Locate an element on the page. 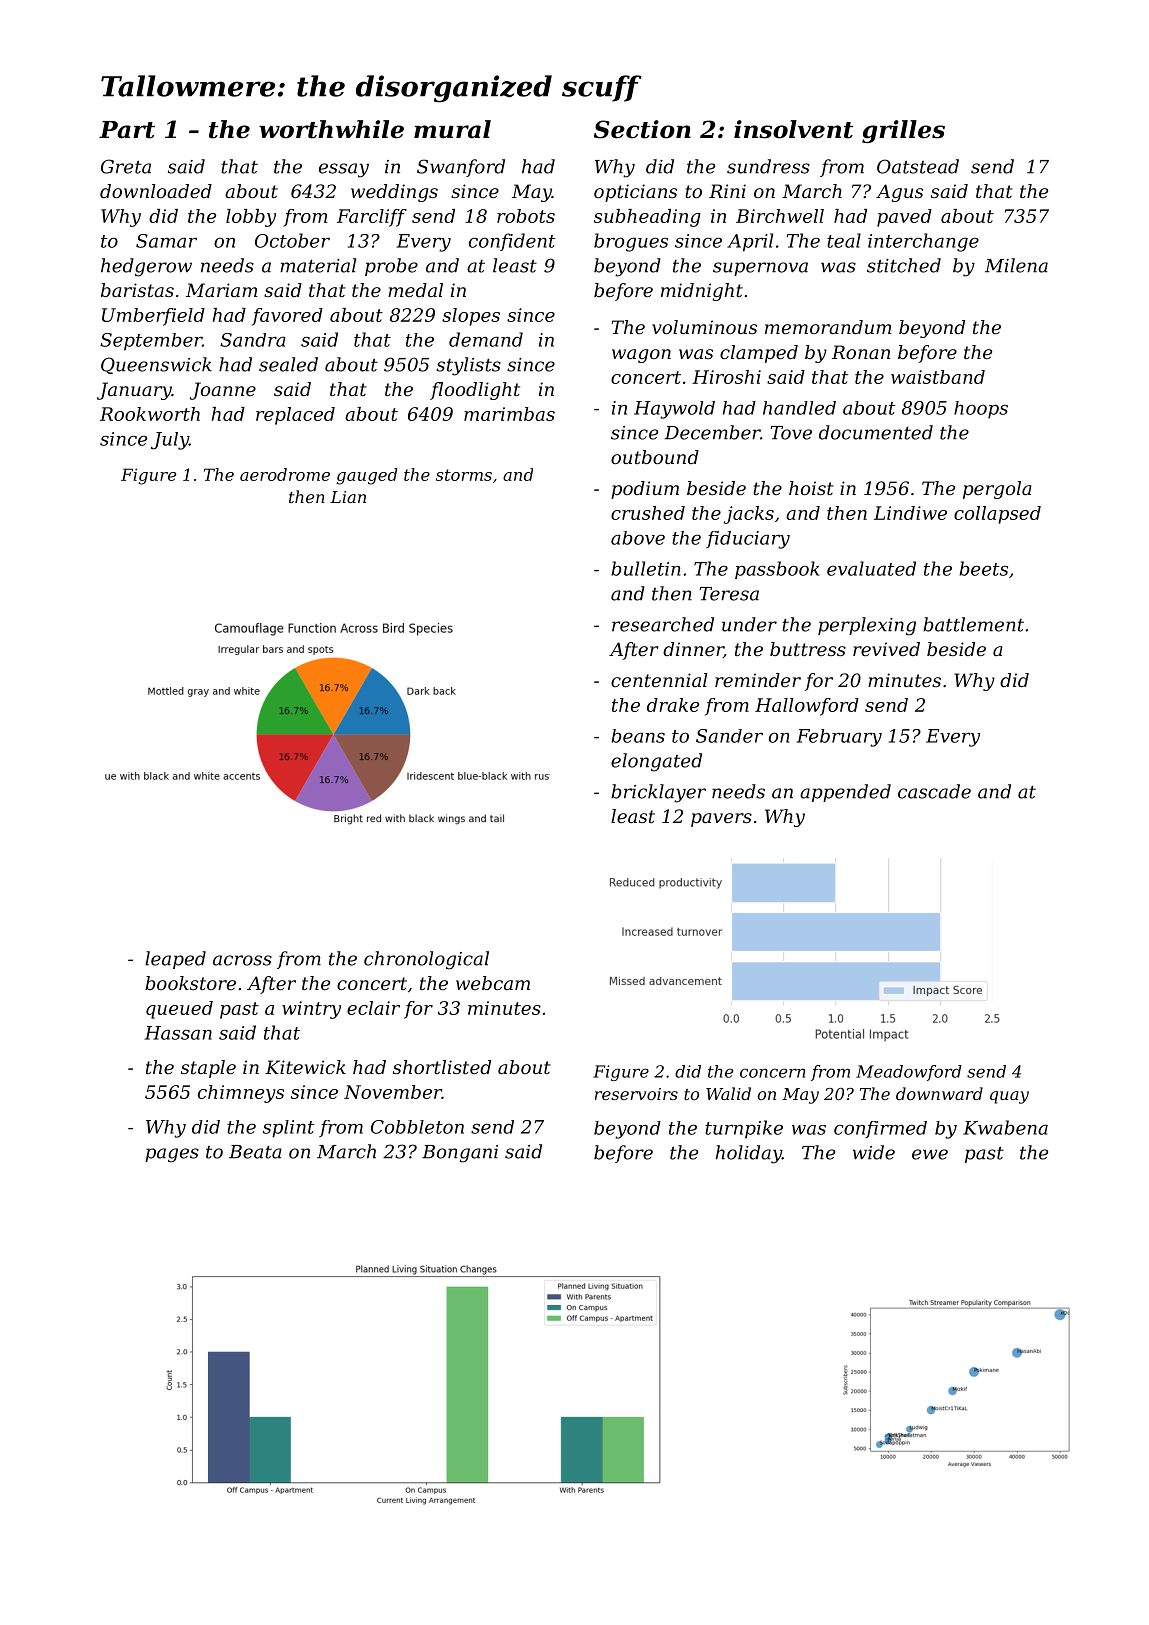 The height and width of the page is (1625, 1149). Bongani is located at coordinates (460, 1154).
